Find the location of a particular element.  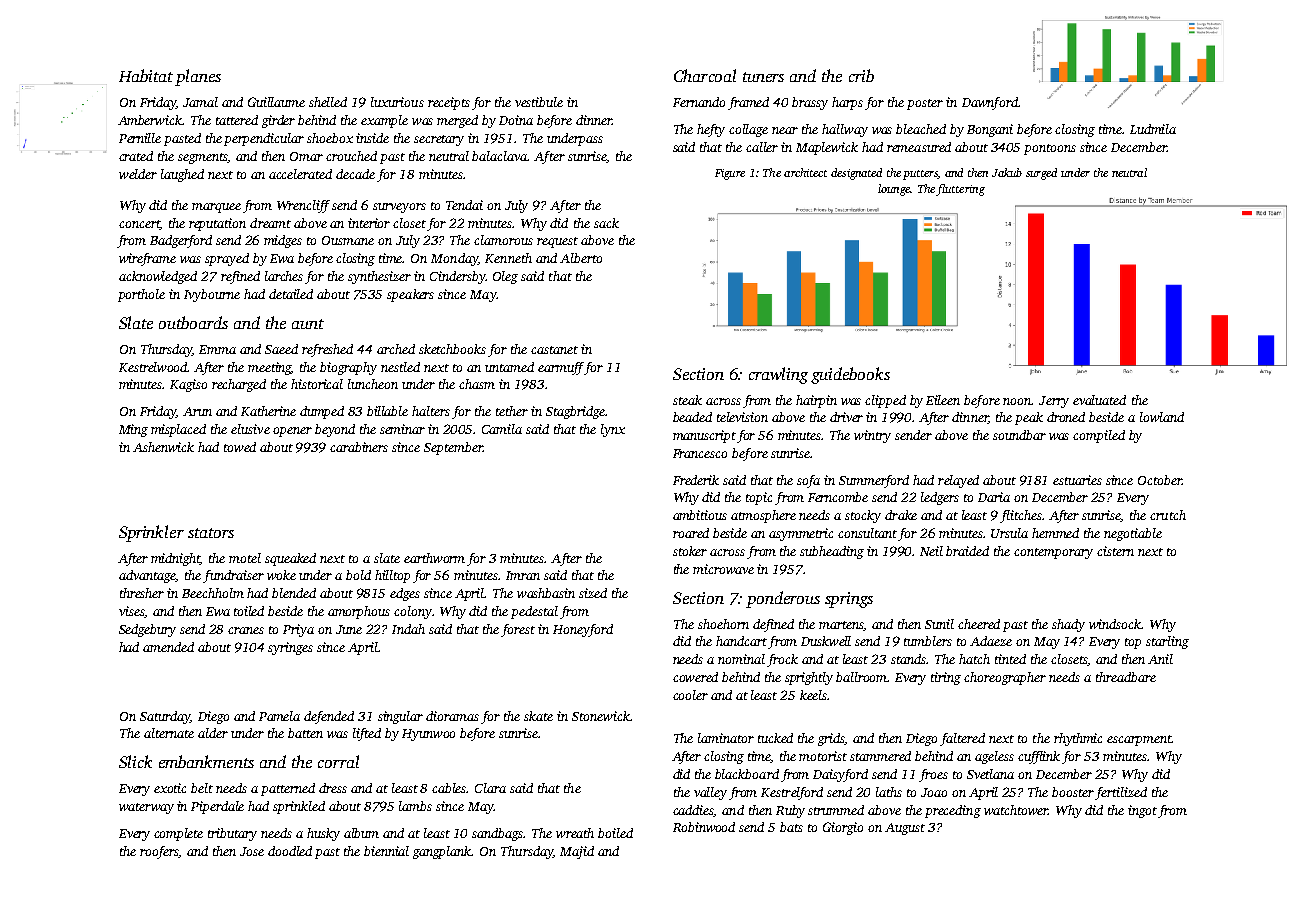

towed is located at coordinates (240, 447).
